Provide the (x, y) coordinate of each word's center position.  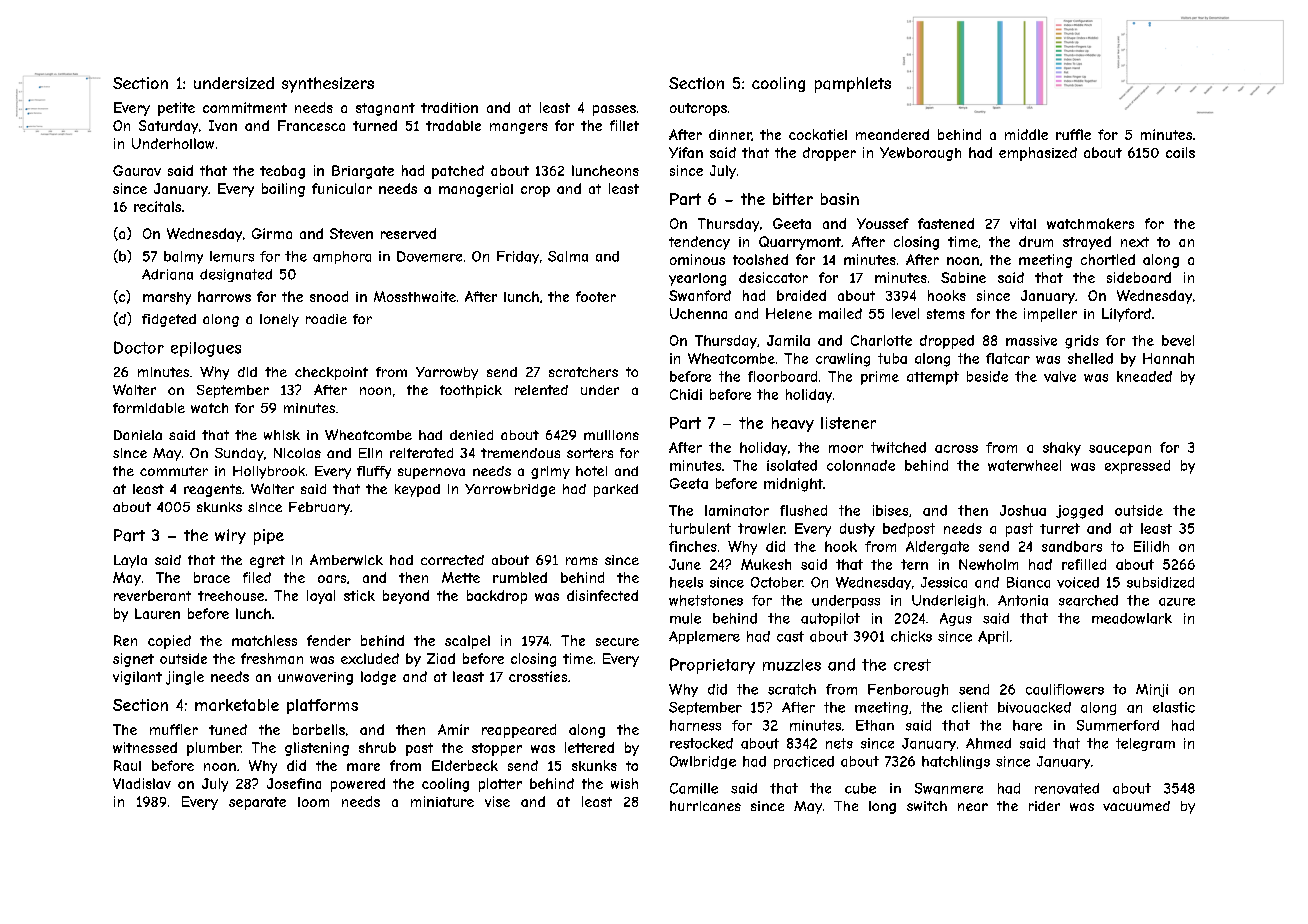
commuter (174, 471)
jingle (185, 678)
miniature (442, 801)
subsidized (1160, 582)
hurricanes (705, 806)
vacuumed (1136, 806)
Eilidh (1151, 546)
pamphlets (853, 85)
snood (329, 296)
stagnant (385, 109)
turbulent (700, 528)
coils (1180, 152)
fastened (946, 223)
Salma (568, 256)
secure (617, 642)
